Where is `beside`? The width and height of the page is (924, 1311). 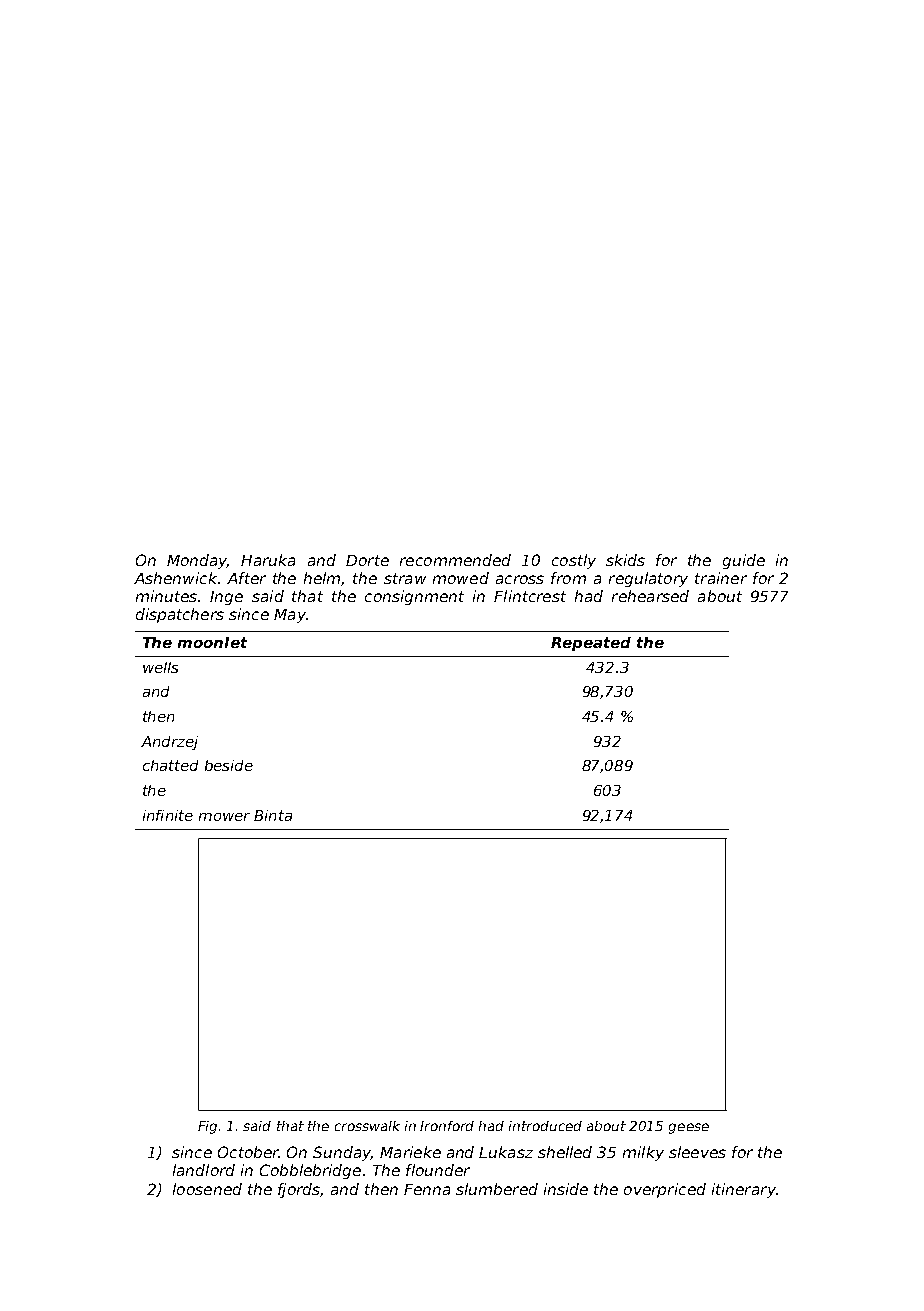
beside is located at coordinates (229, 765).
